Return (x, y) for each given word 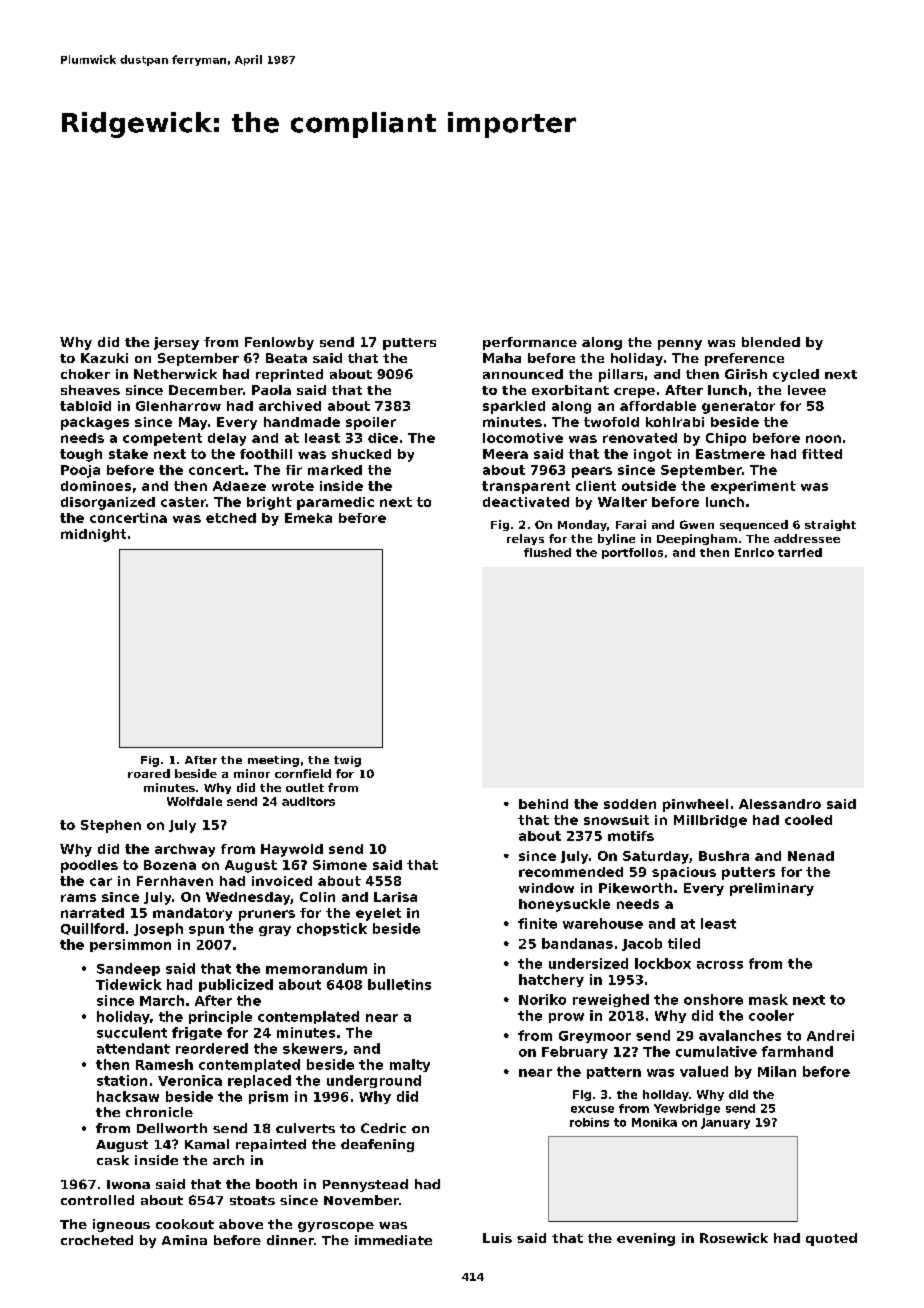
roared (149, 773)
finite (537, 923)
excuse (592, 1109)
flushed (547, 552)
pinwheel (695, 805)
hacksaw (128, 1096)
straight (830, 525)
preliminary (772, 889)
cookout (185, 1224)
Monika (654, 1122)
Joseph (158, 929)
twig (347, 761)
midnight (93, 535)
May (193, 423)
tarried (800, 552)
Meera (505, 454)
